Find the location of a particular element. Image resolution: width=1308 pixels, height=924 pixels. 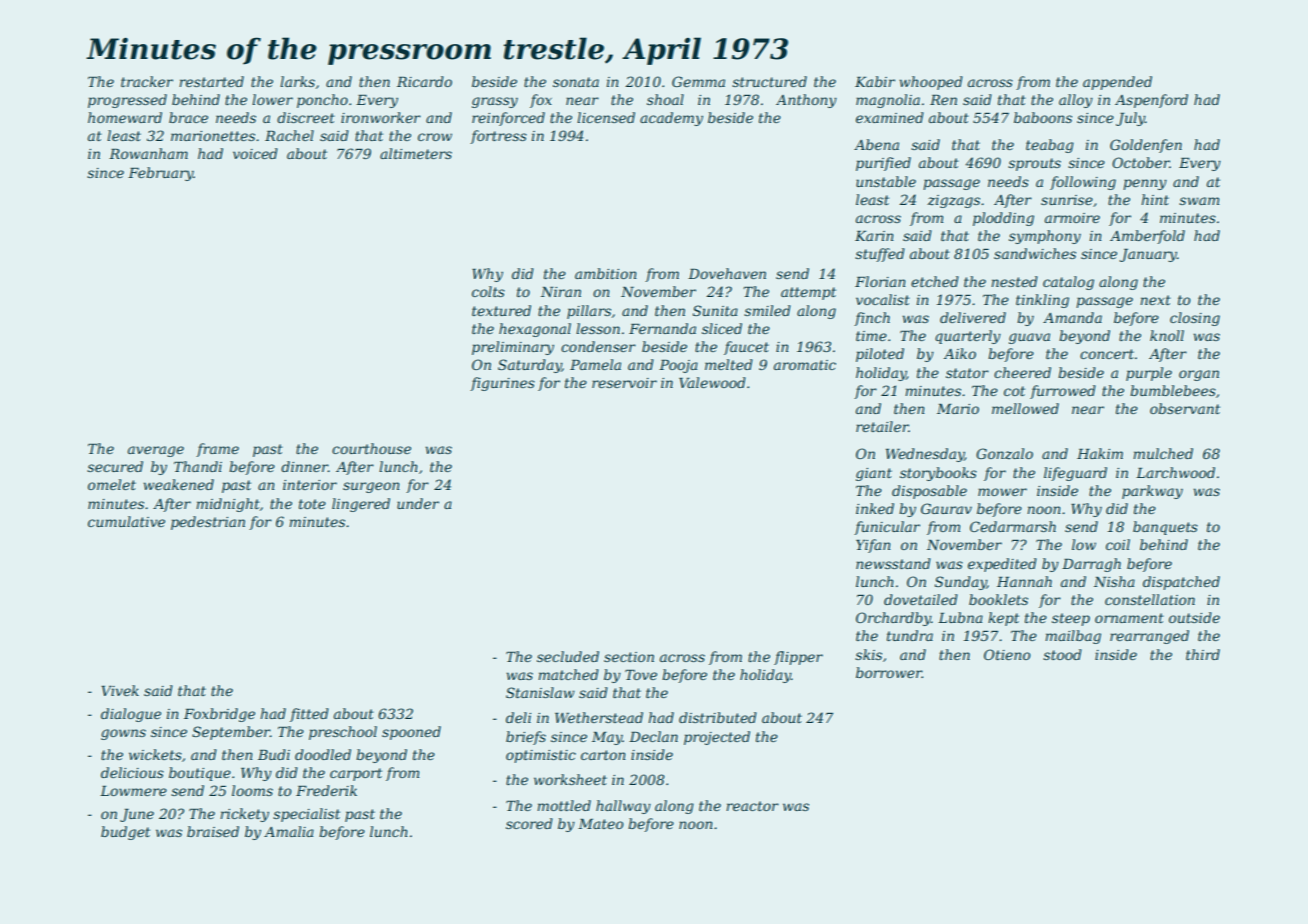

reactor is located at coordinates (752, 806).
